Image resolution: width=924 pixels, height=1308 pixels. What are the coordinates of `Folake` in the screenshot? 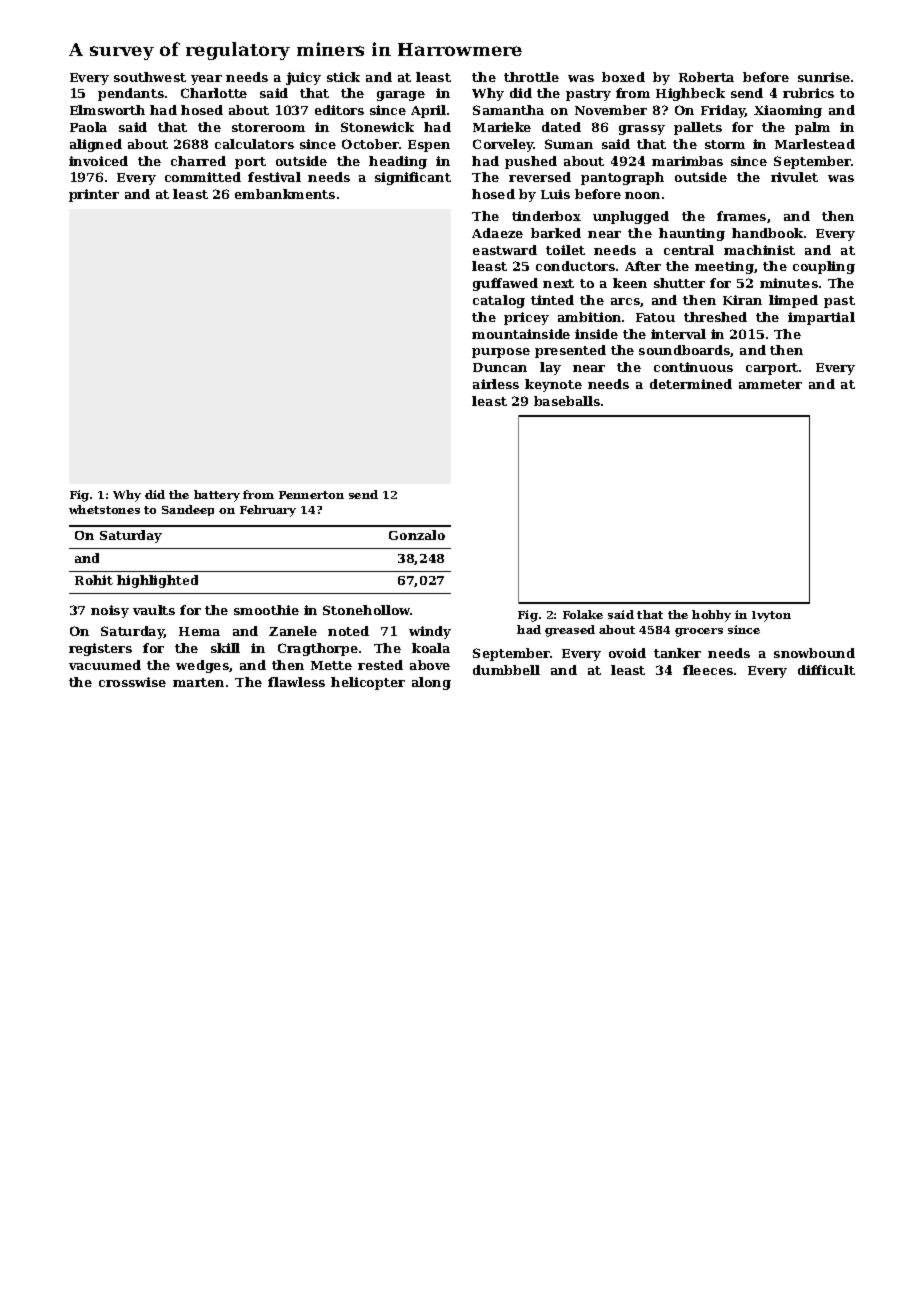 It's located at (583, 614).
